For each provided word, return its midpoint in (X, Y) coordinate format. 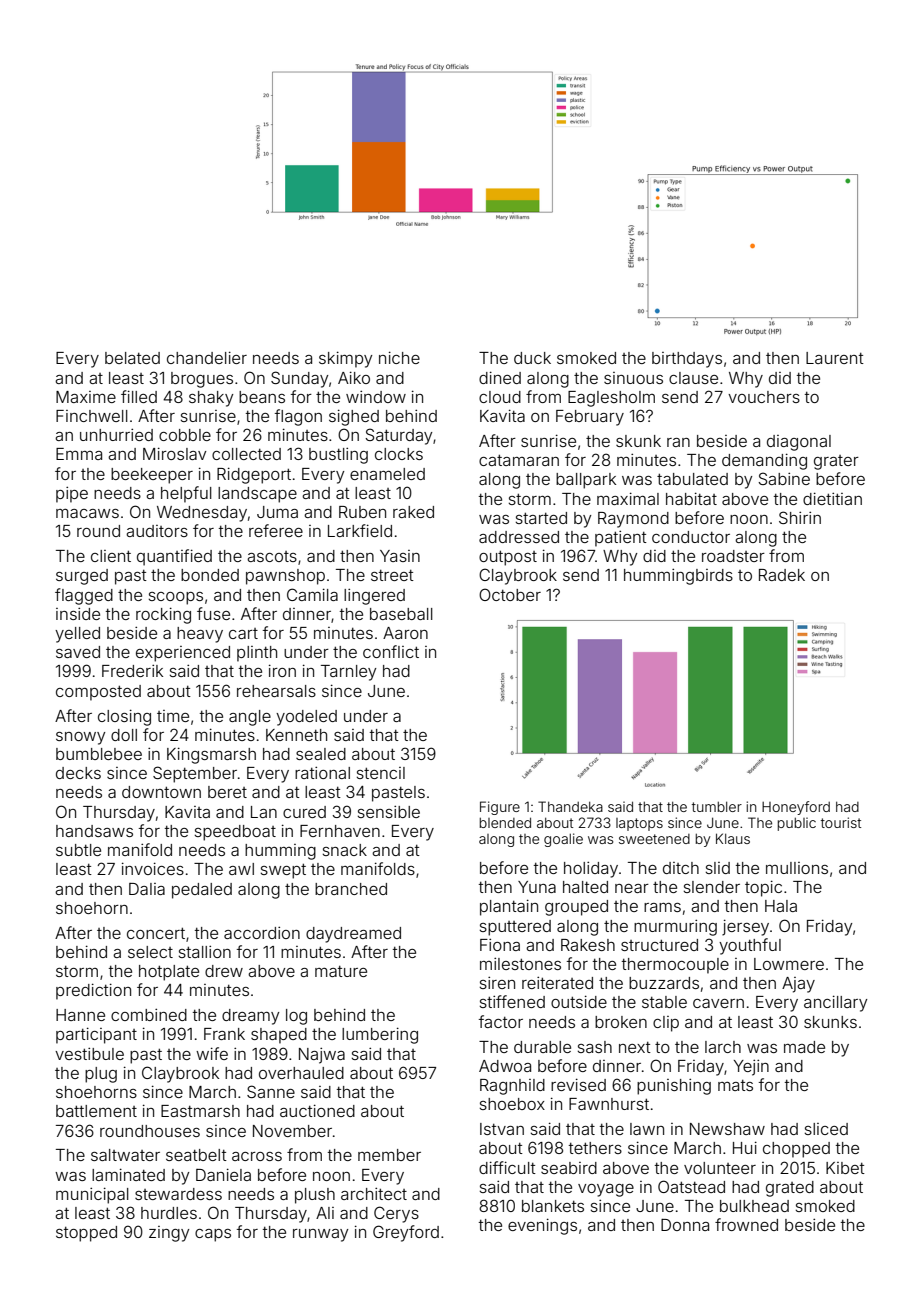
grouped (576, 908)
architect (374, 1193)
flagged (84, 596)
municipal (92, 1195)
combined (149, 1014)
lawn (647, 1129)
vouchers (764, 397)
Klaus (733, 838)
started (541, 518)
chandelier (207, 357)
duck (532, 358)
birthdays (687, 360)
